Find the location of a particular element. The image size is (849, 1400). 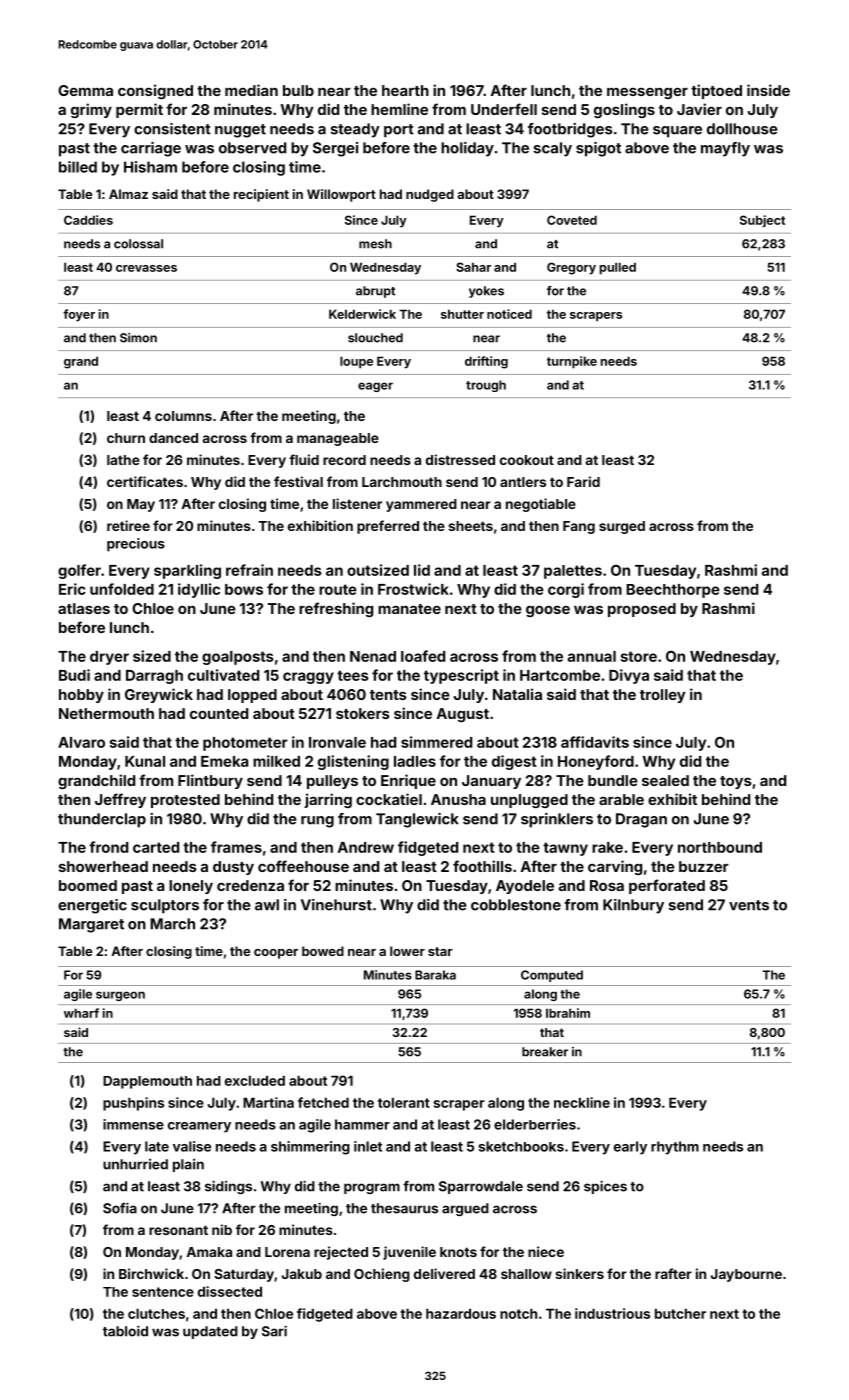

Gemma is located at coordinates (85, 90).
